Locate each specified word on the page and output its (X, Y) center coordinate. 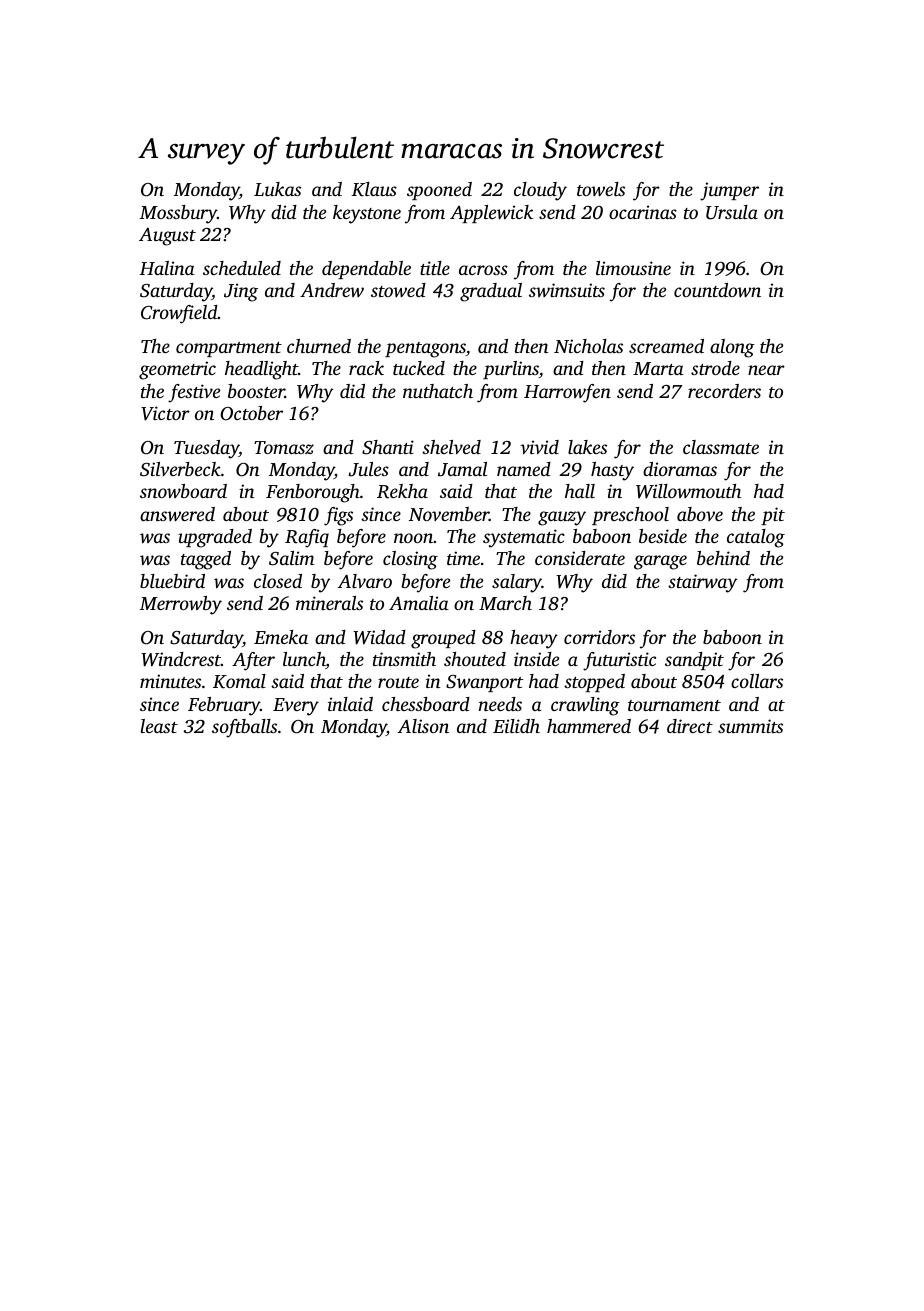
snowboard (183, 491)
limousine (633, 268)
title (435, 268)
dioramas (680, 469)
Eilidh (516, 726)
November (449, 514)
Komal (239, 681)
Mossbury (178, 214)
